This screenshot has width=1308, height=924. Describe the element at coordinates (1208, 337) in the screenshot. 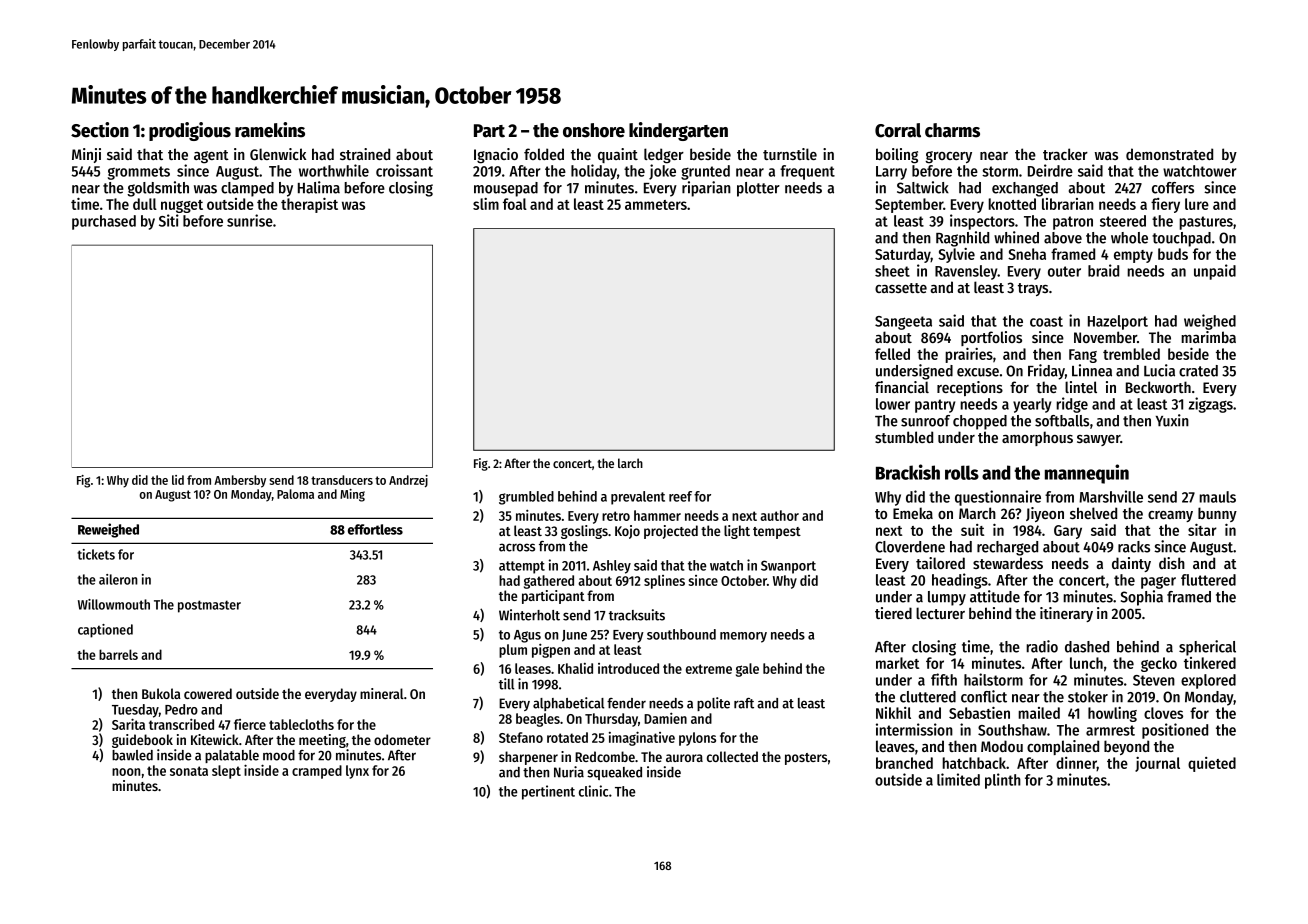

I see `marimba` at that location.
